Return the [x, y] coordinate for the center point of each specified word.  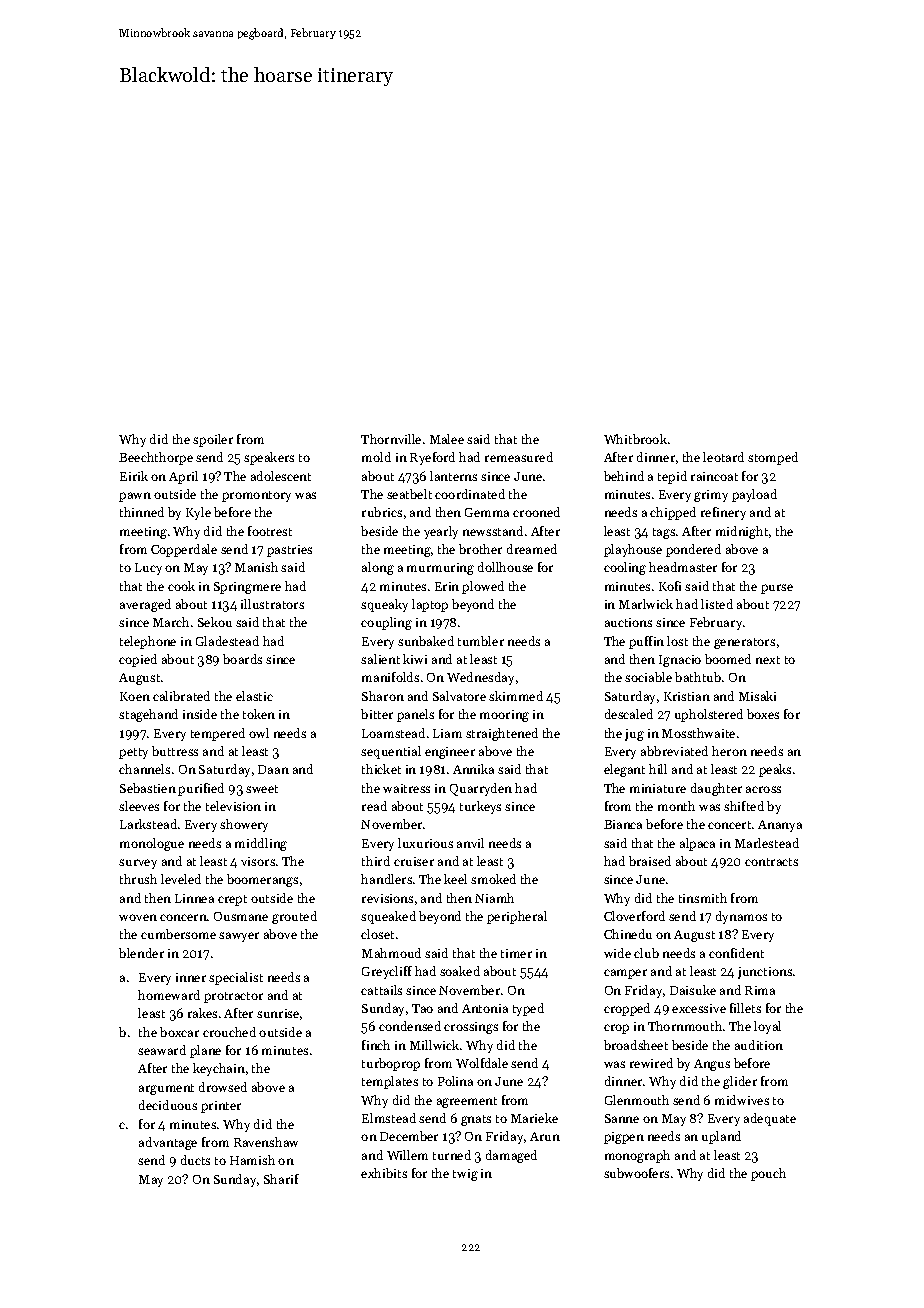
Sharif [281, 1179]
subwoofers [636, 1173]
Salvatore [459, 696]
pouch [768, 1174]
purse [777, 589]
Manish [256, 567]
